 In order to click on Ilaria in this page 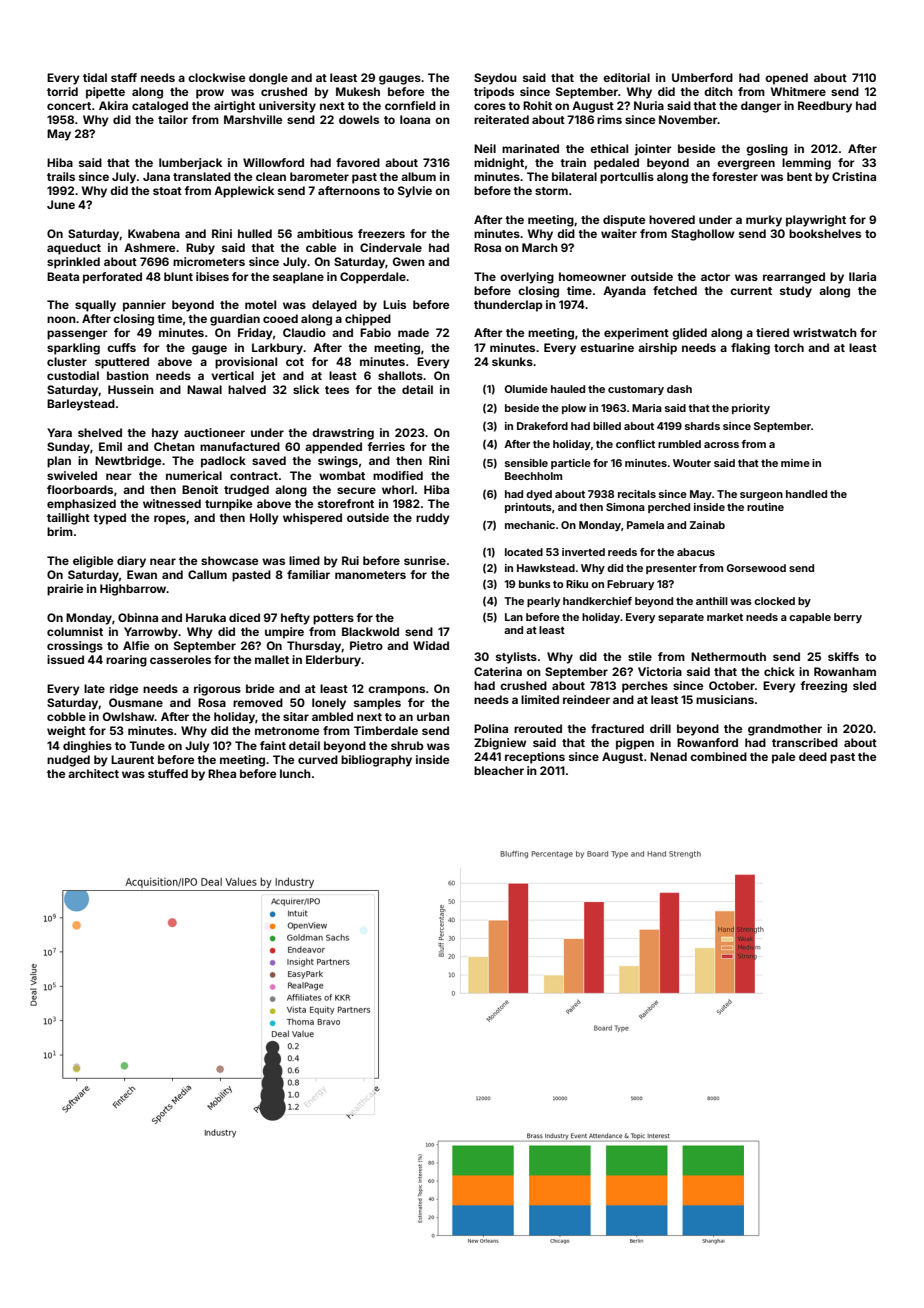, I will do `click(862, 276)`.
